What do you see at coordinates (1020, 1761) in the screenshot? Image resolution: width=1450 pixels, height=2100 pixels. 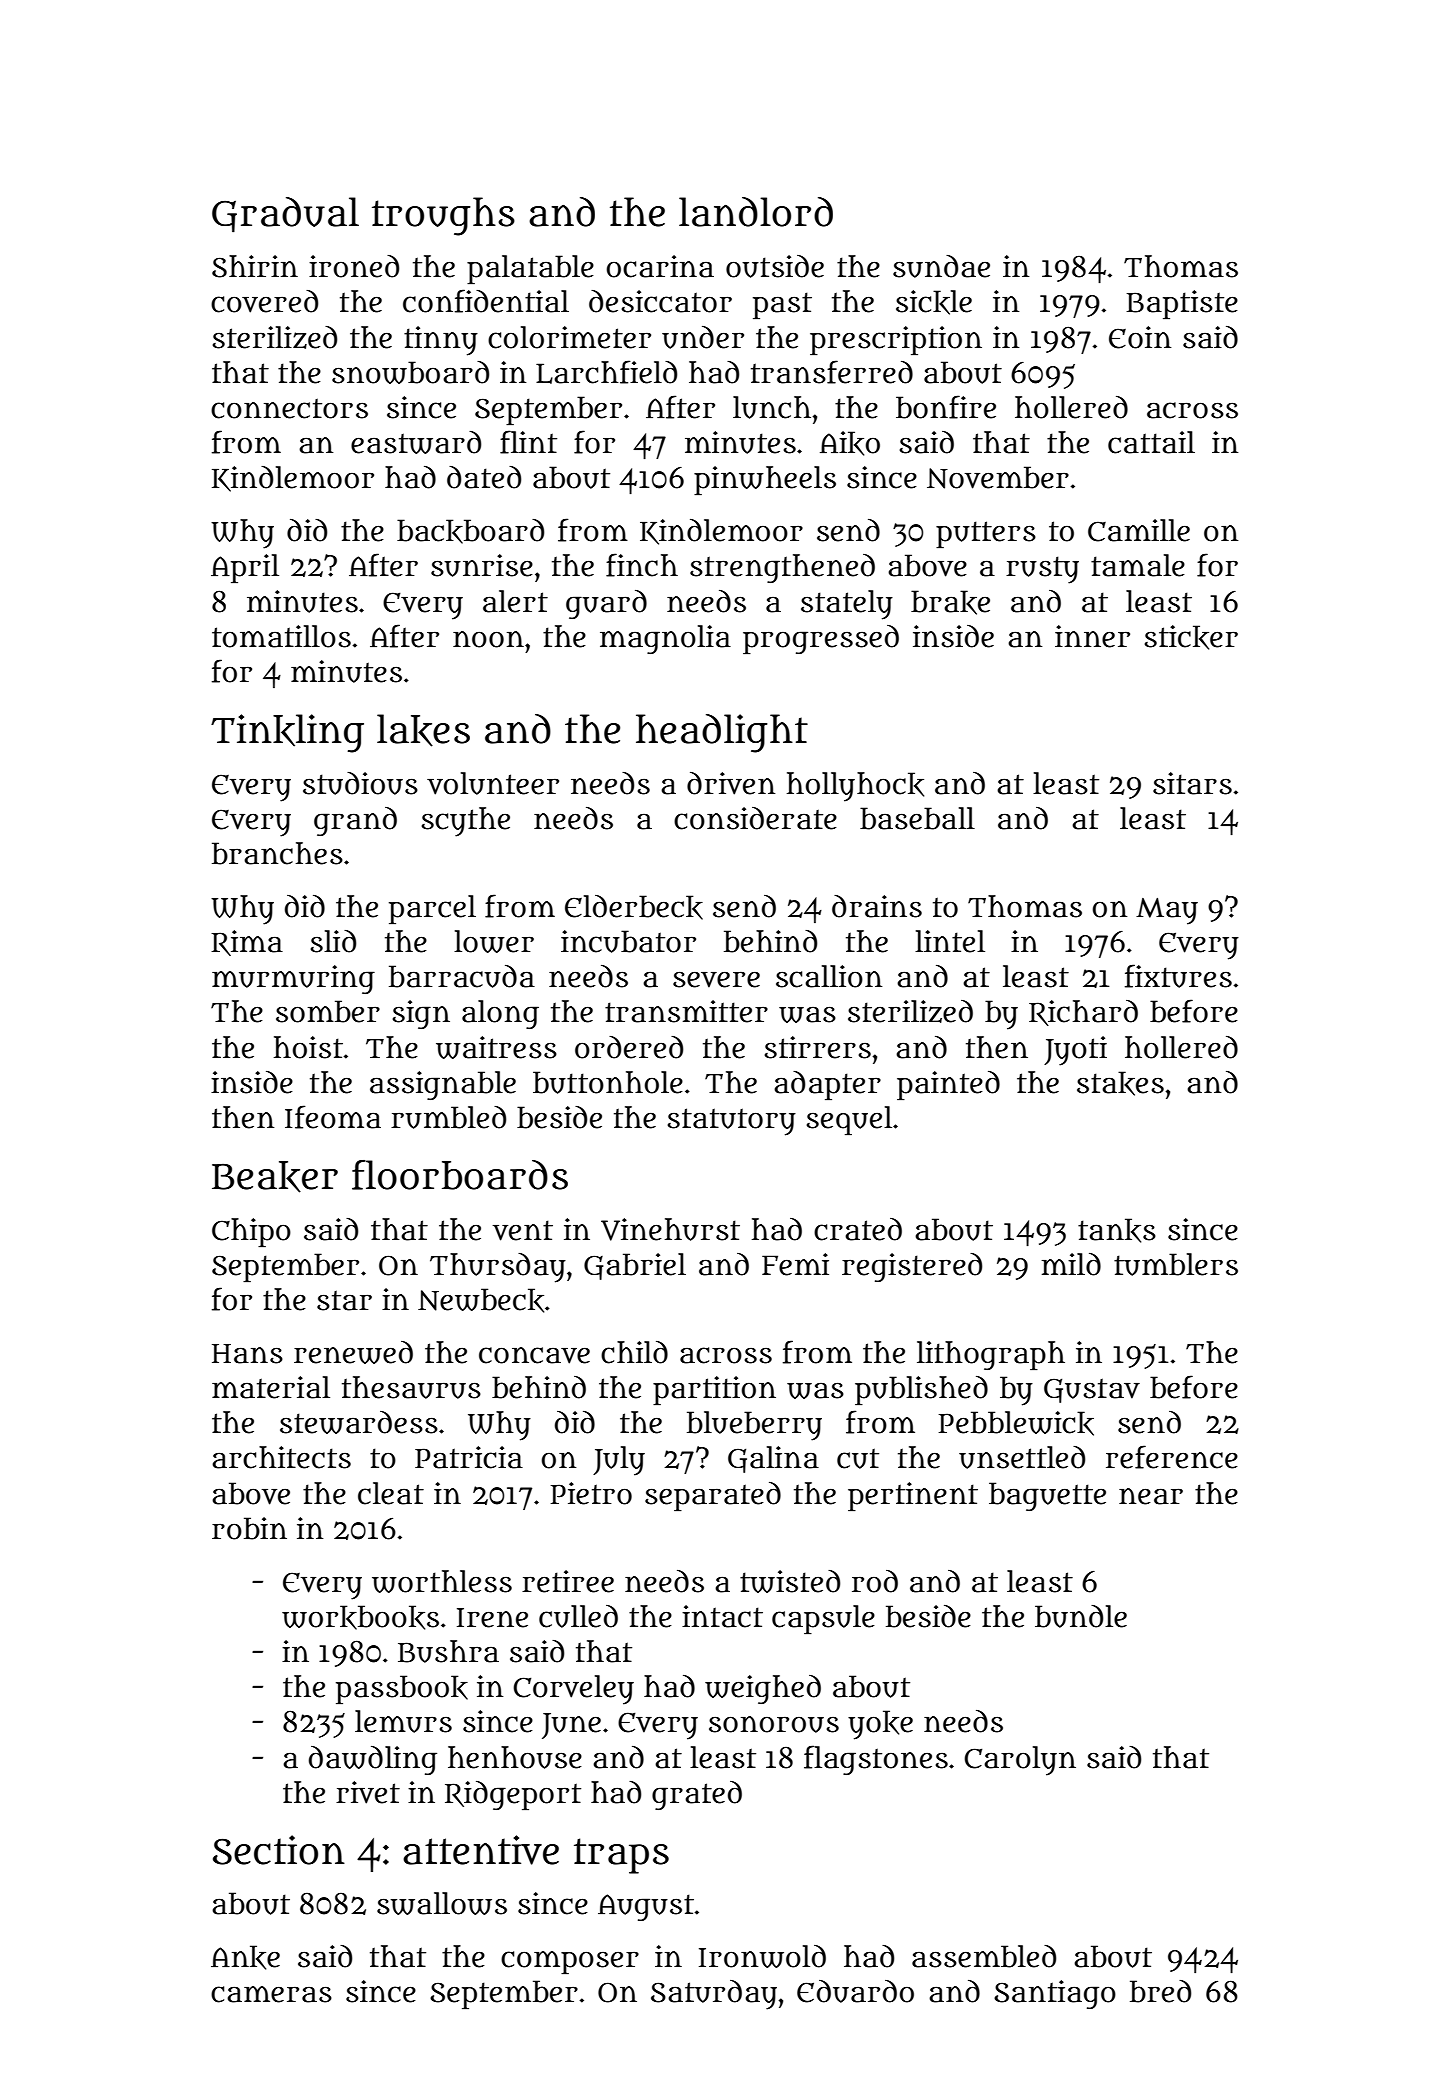 I see `Carolyn` at bounding box center [1020, 1761].
